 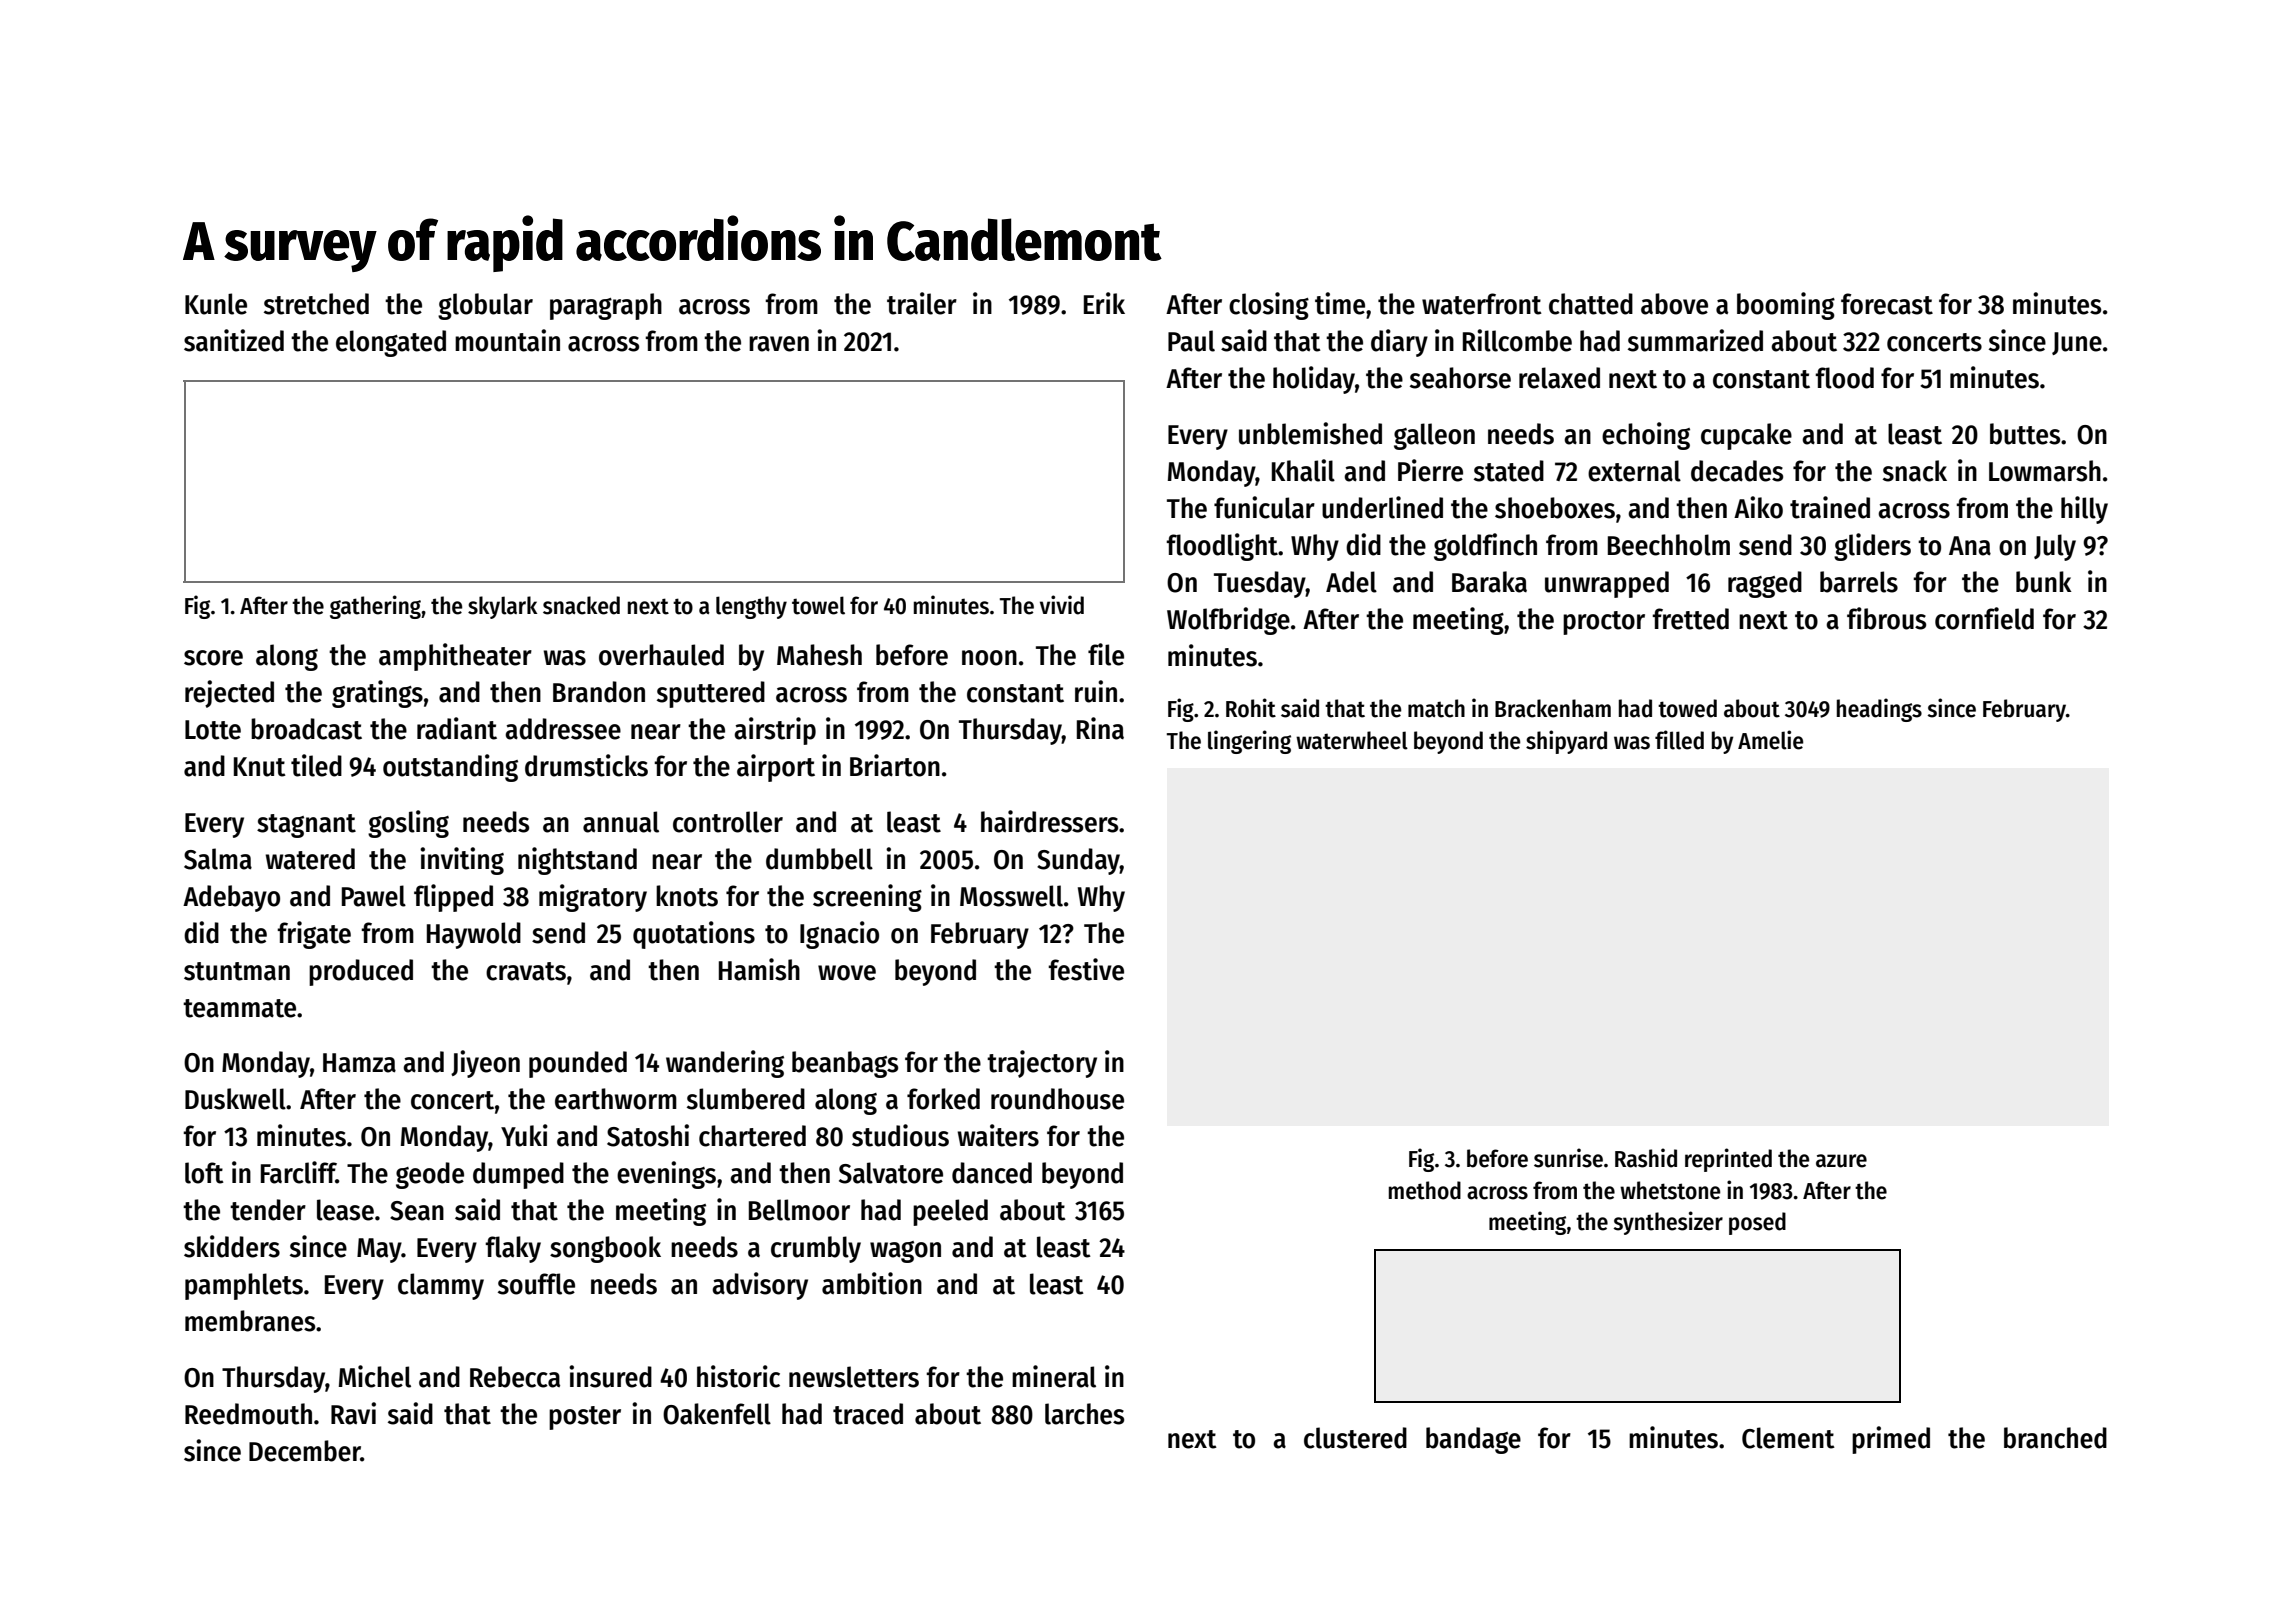 I want to click on Amelie, so click(x=1770, y=740).
